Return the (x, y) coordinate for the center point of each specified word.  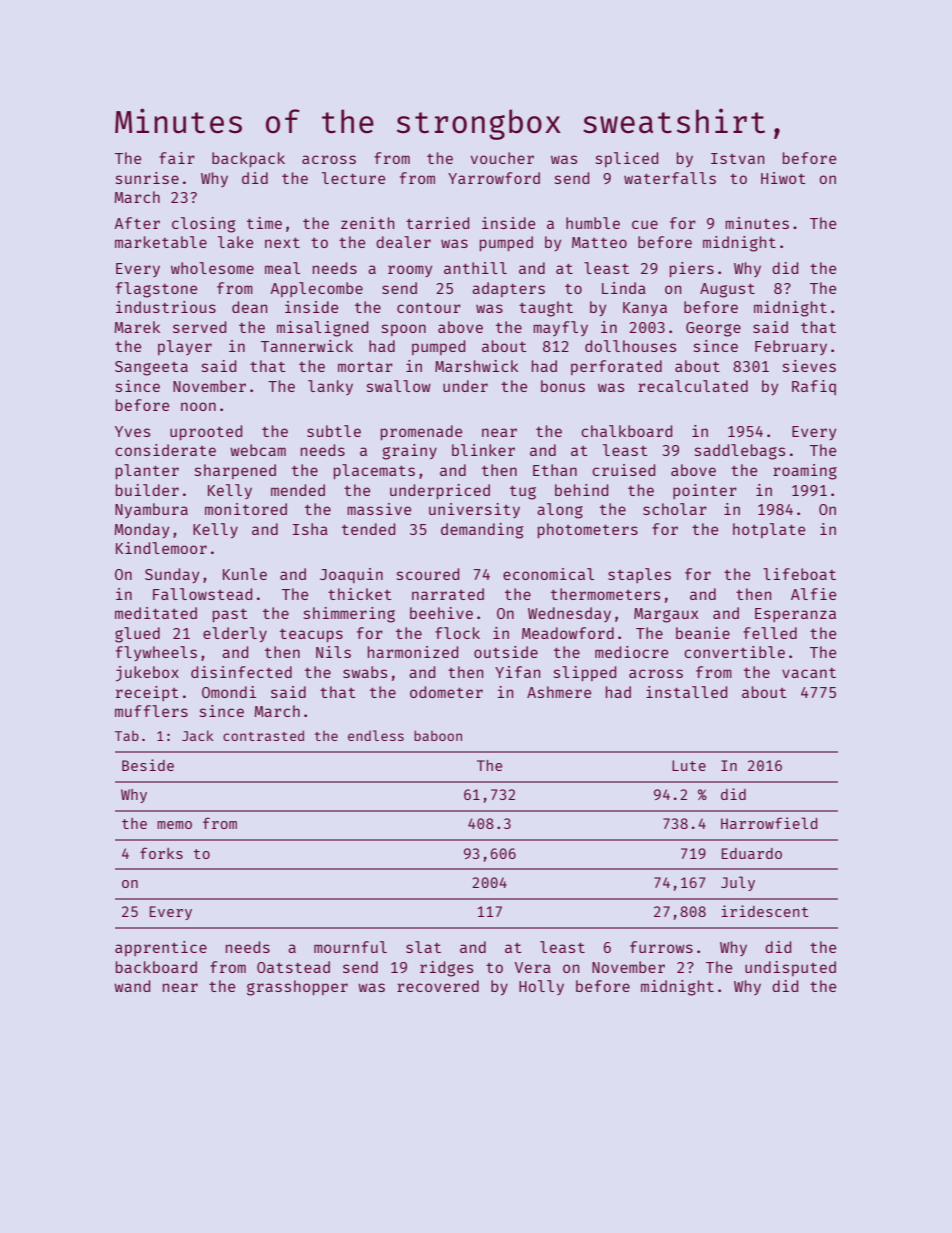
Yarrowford (494, 178)
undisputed (790, 968)
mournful (350, 947)
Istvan (737, 158)
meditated (156, 613)
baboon (438, 735)
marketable (161, 242)
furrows (661, 947)
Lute (689, 765)
